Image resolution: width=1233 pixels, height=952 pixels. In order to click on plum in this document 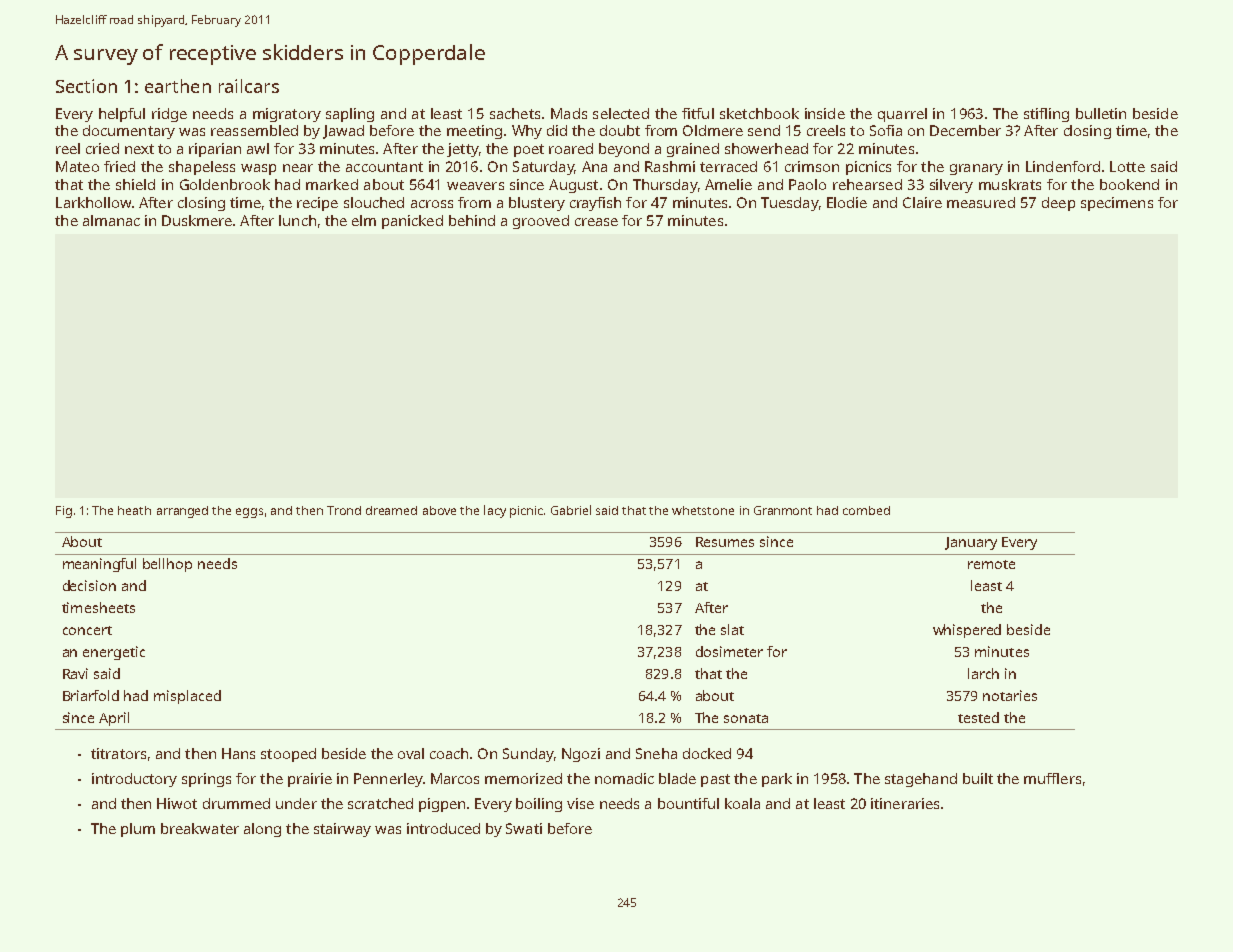, I will do `click(138, 830)`.
